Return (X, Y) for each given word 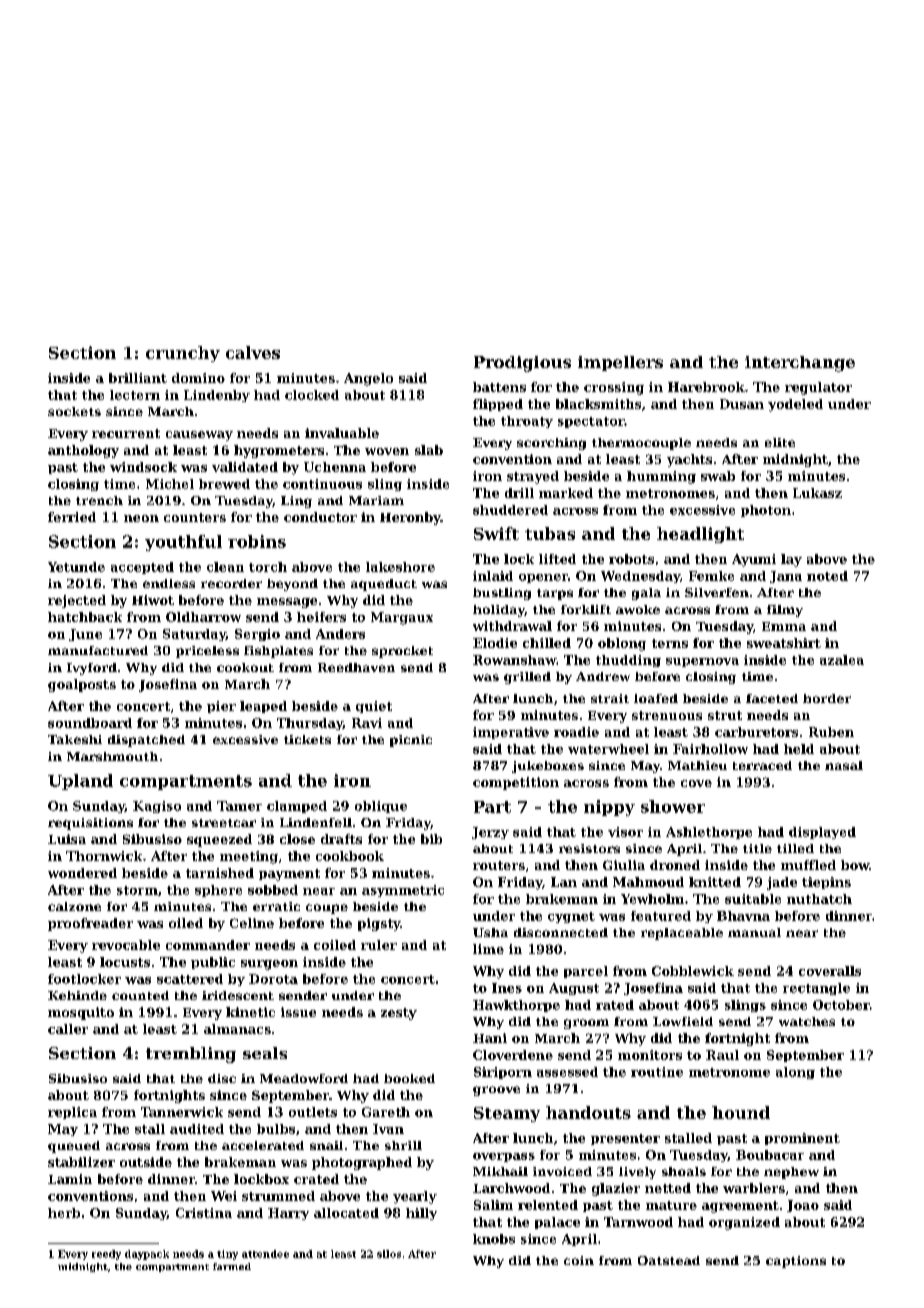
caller (68, 1029)
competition (516, 783)
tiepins (826, 883)
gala (646, 594)
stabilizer (81, 1162)
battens (499, 387)
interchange (800, 364)
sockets (74, 411)
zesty (399, 1014)
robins (257, 541)
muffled (808, 865)
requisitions (90, 824)
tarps (555, 594)
